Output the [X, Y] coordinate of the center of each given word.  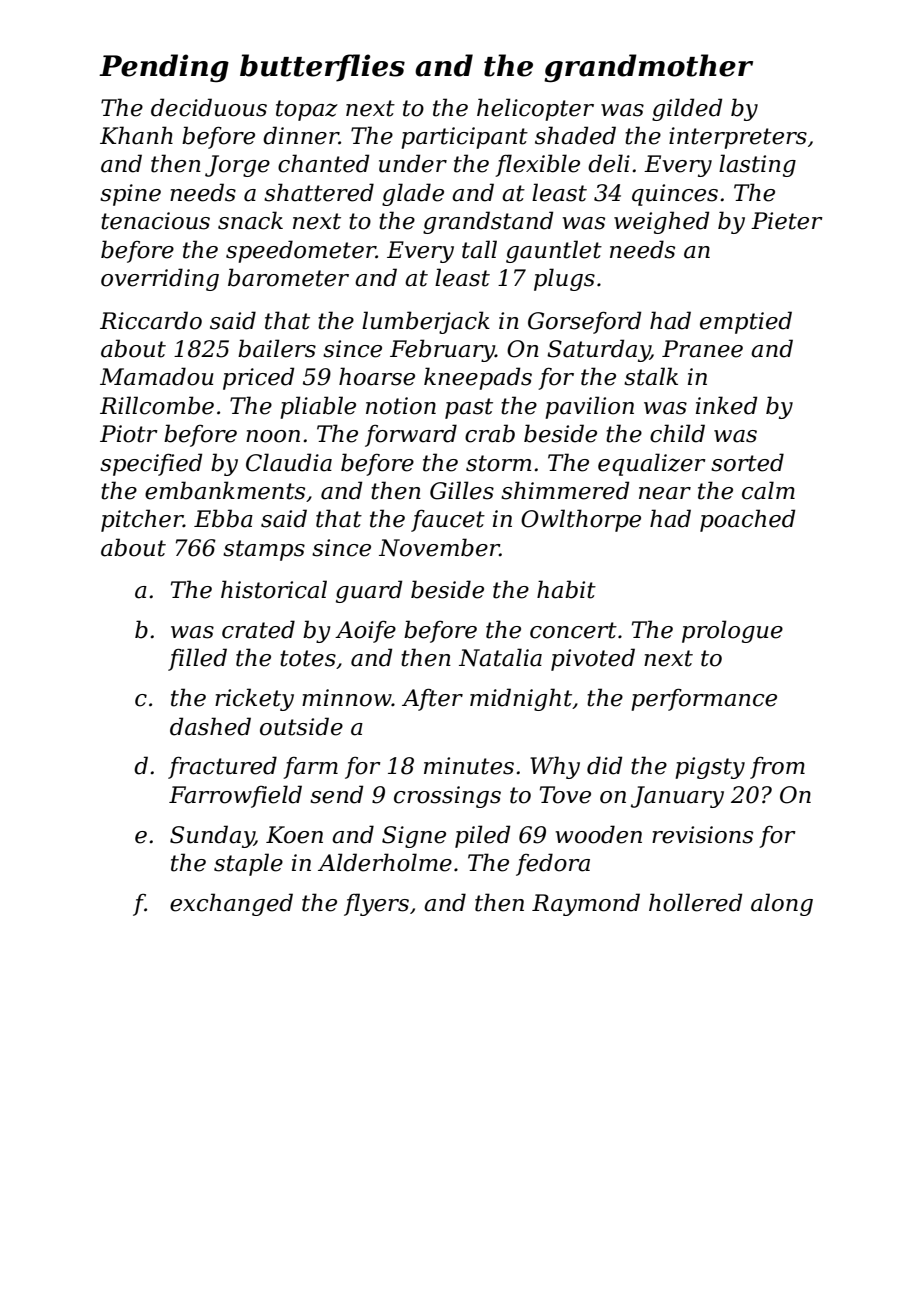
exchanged [231, 904]
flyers [376, 904]
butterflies [322, 68]
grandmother [648, 68]
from [777, 767]
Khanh [136, 135]
